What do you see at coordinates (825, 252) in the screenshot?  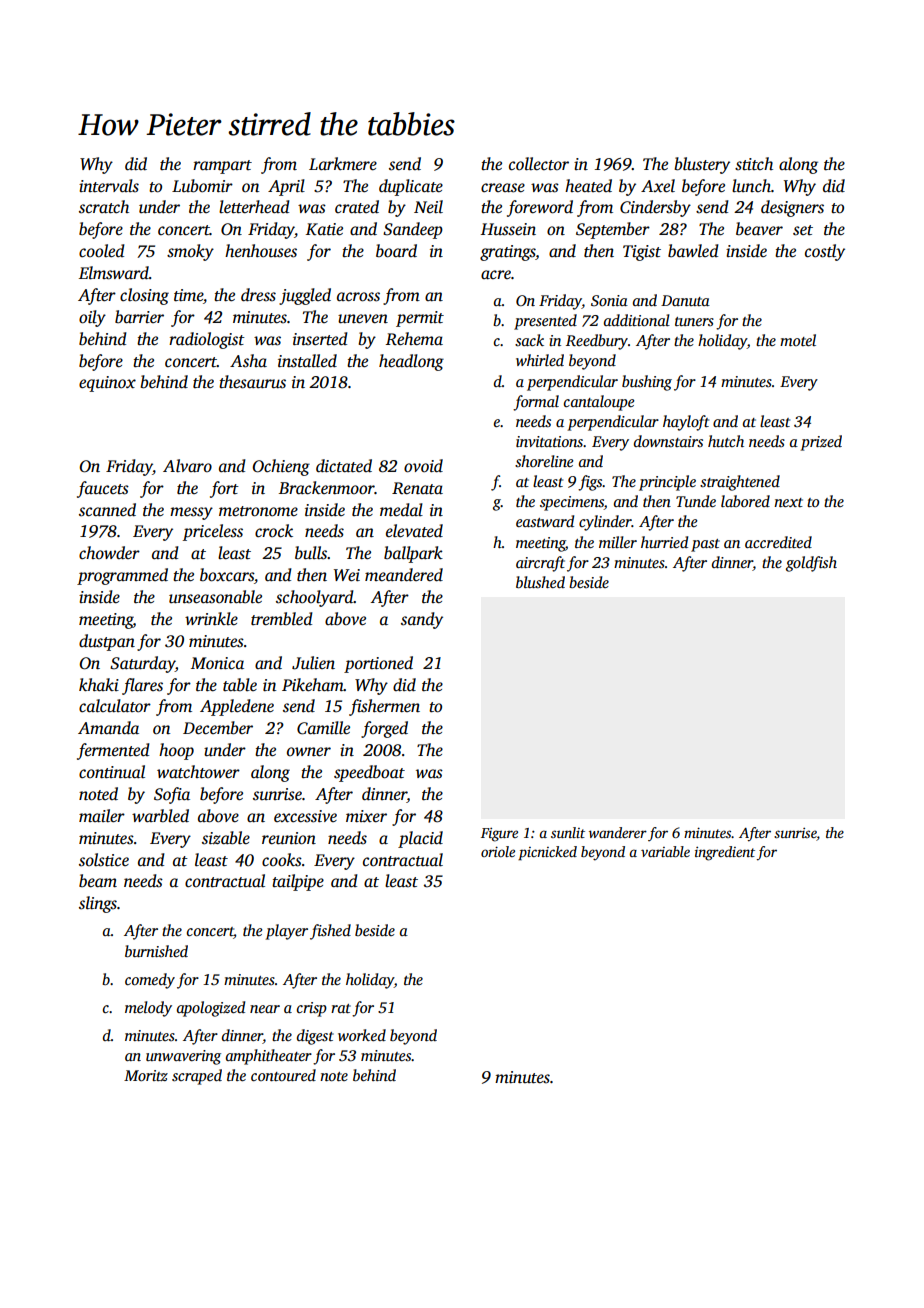 I see `costly` at bounding box center [825, 252].
